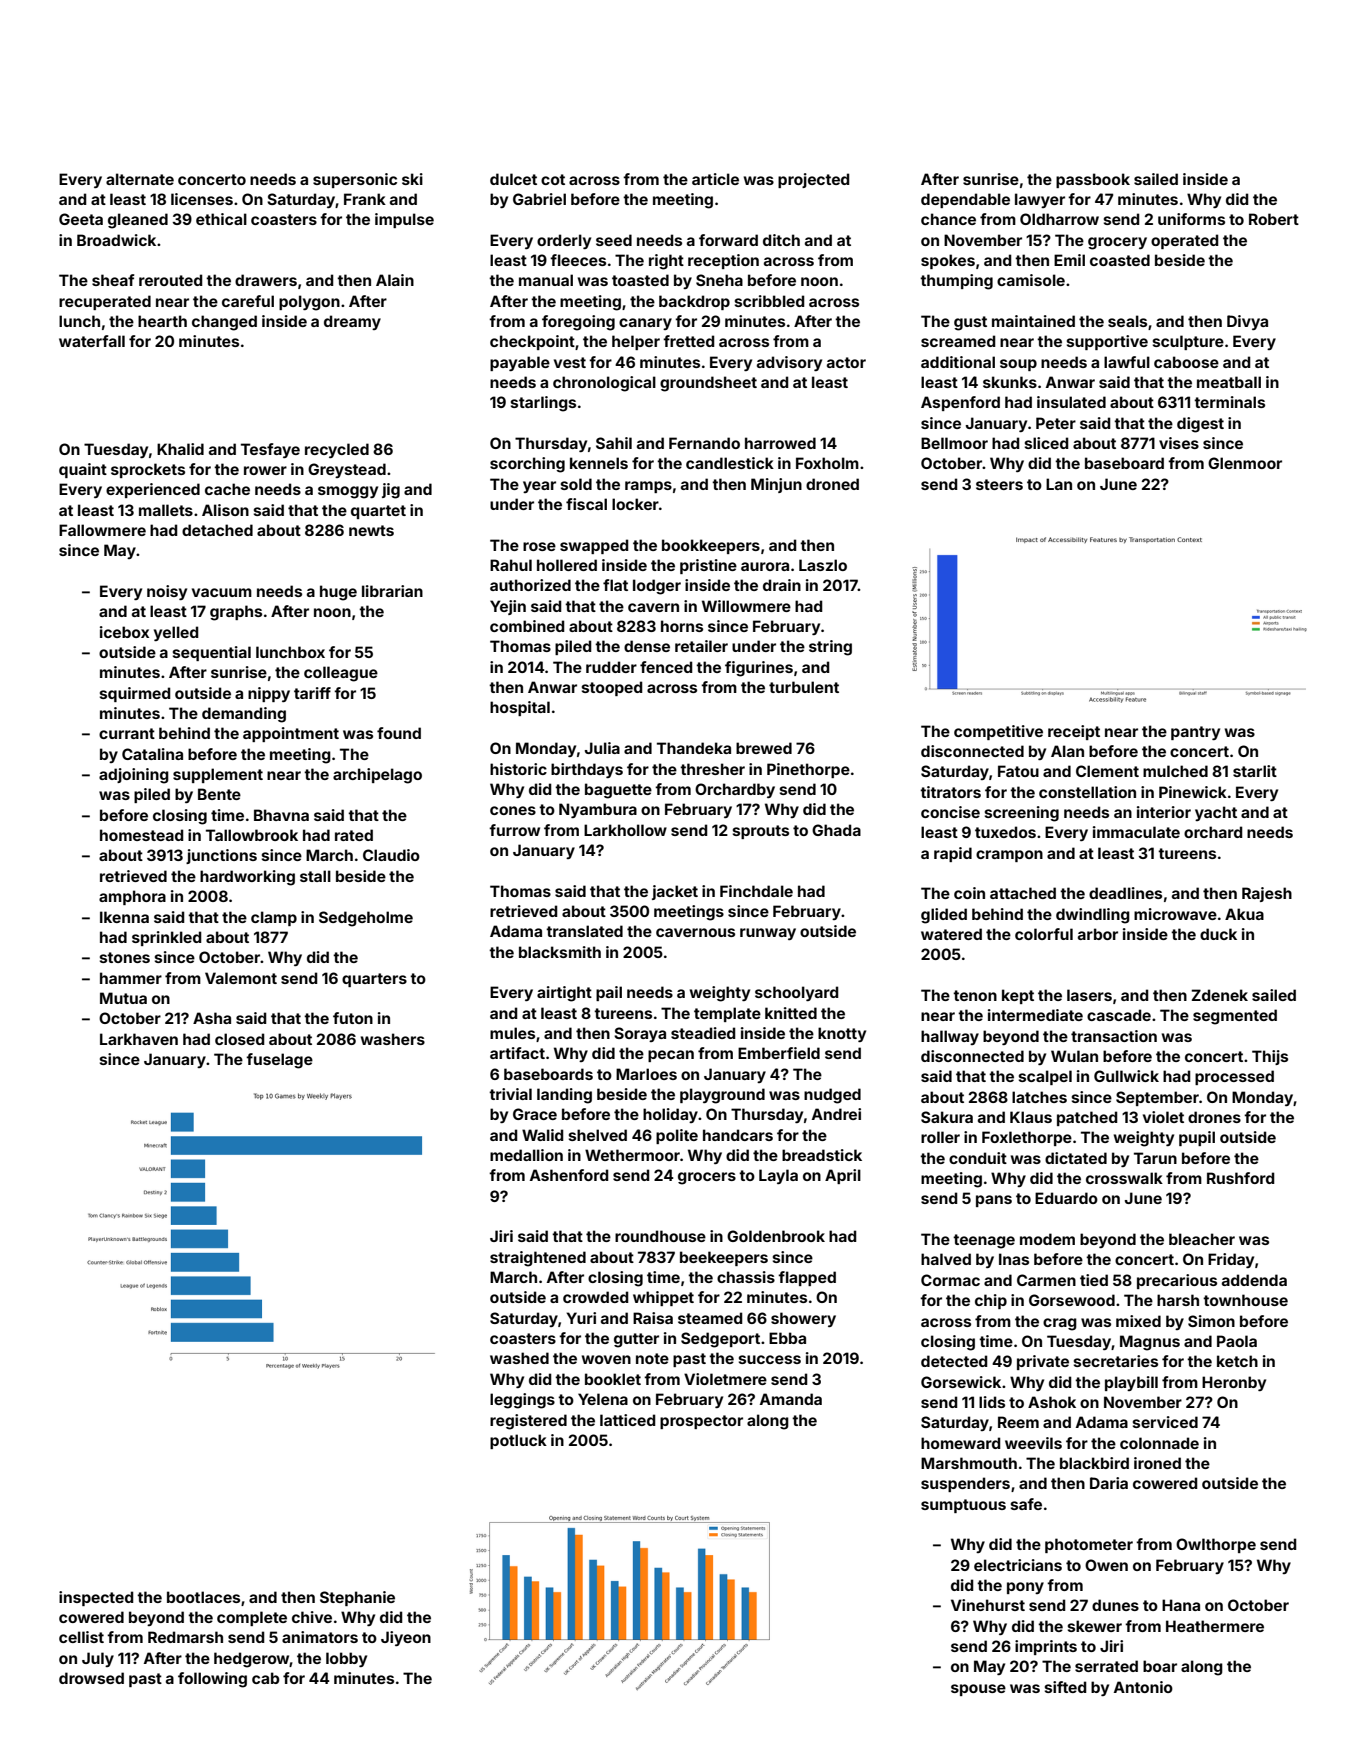 Image resolution: width=1358 pixels, height=1757 pixels. I want to click on Robert, so click(1274, 219).
